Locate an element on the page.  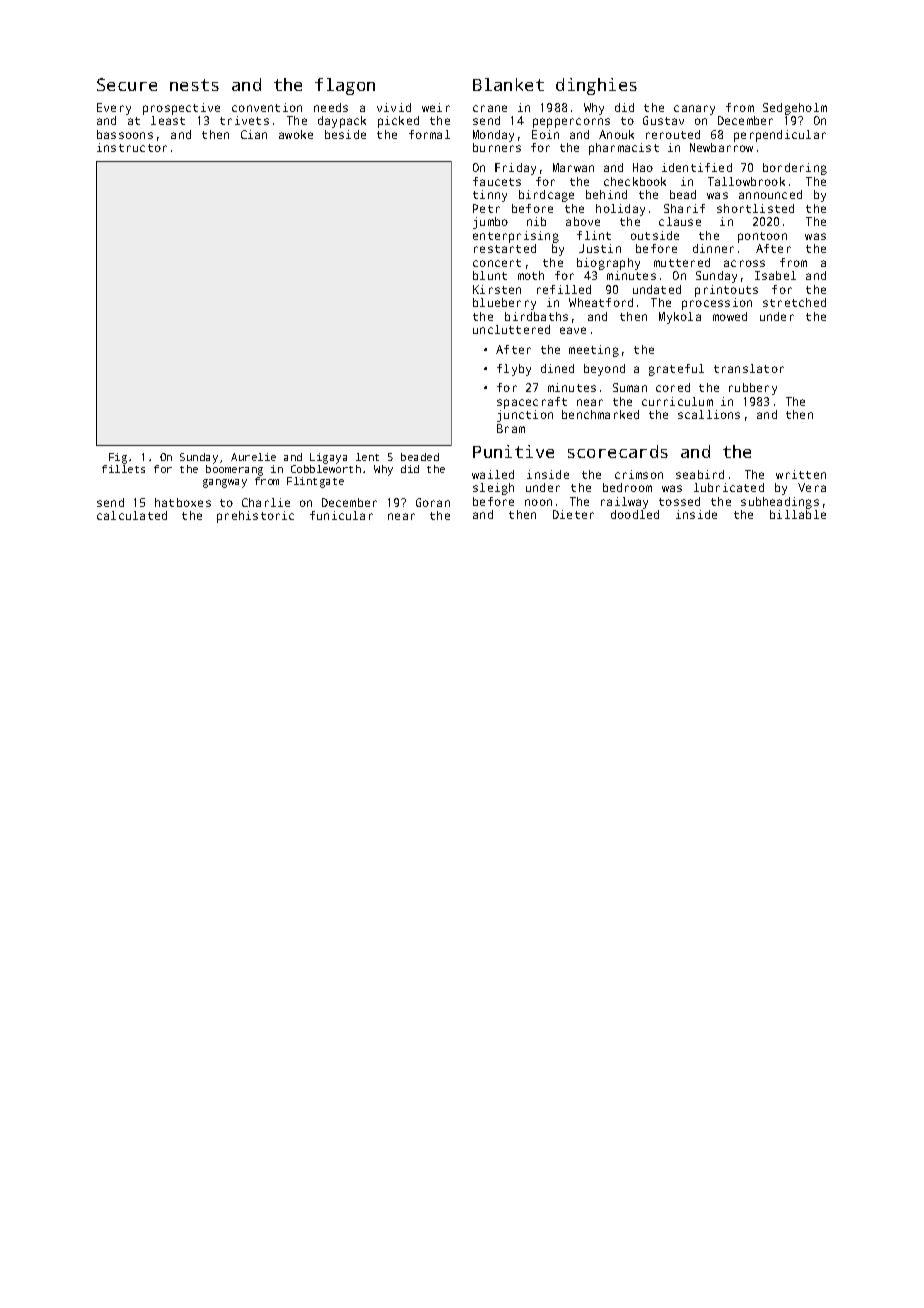
flyby is located at coordinates (514, 370).
